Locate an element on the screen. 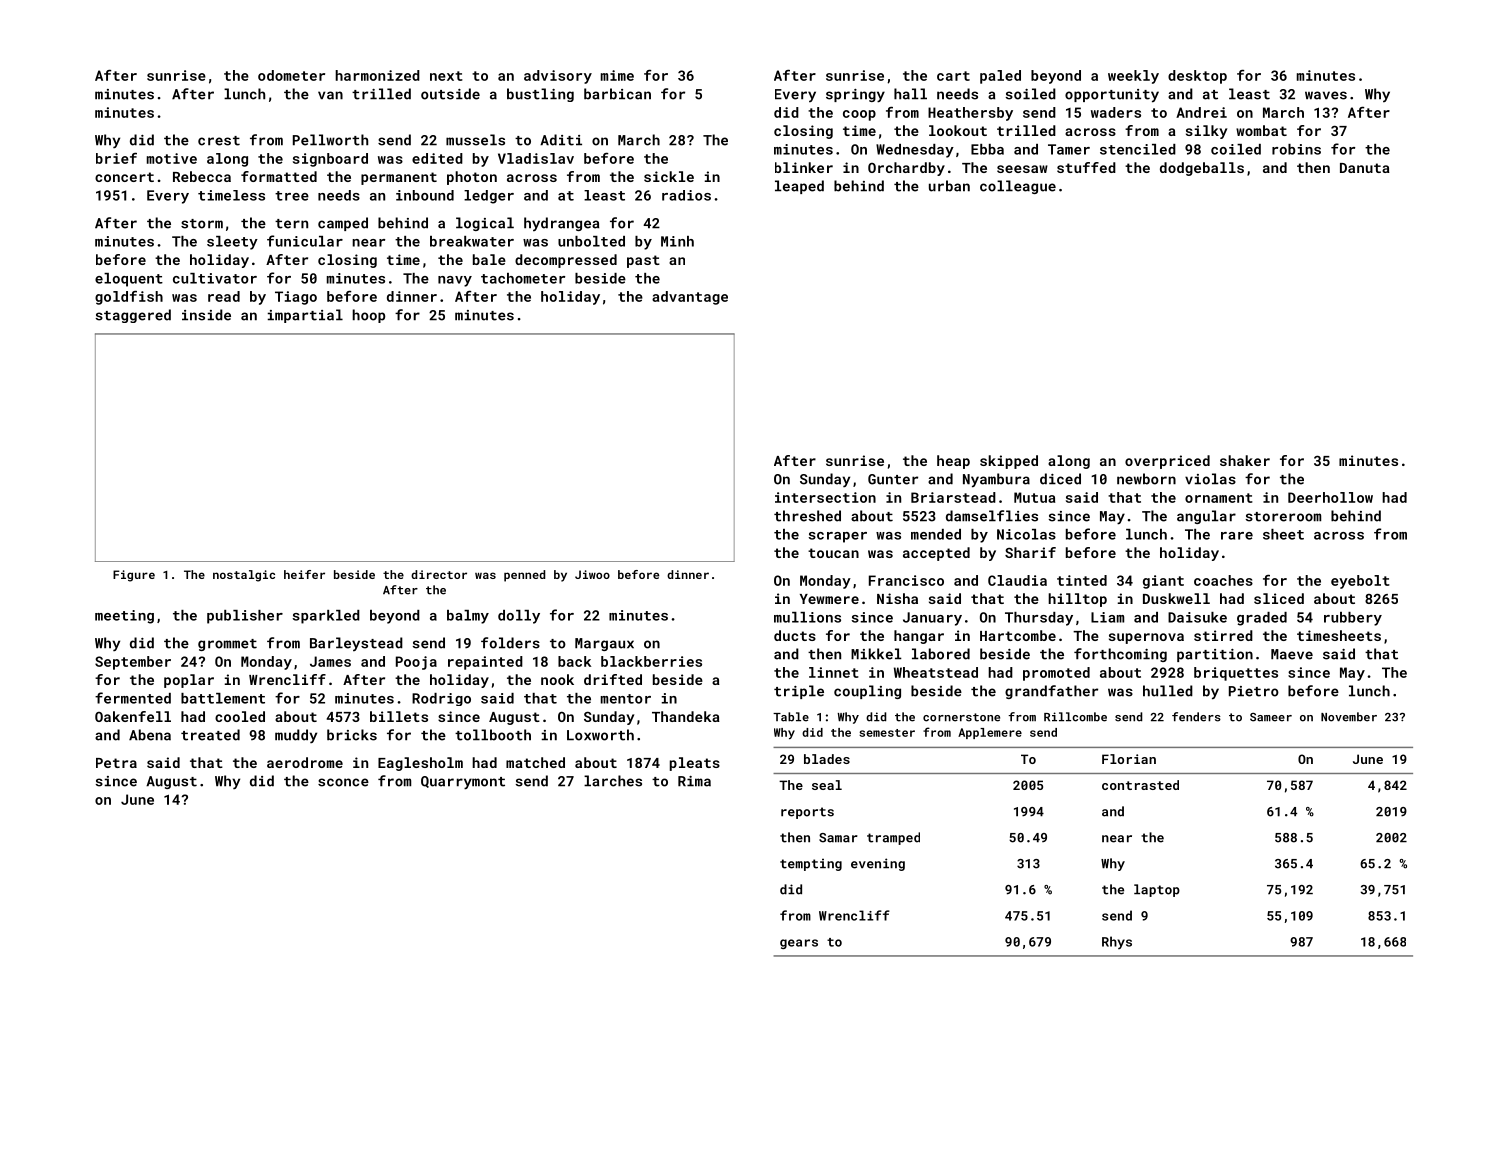 Image resolution: width=1508 pixels, height=1165 pixels. intersection is located at coordinates (825, 497).
